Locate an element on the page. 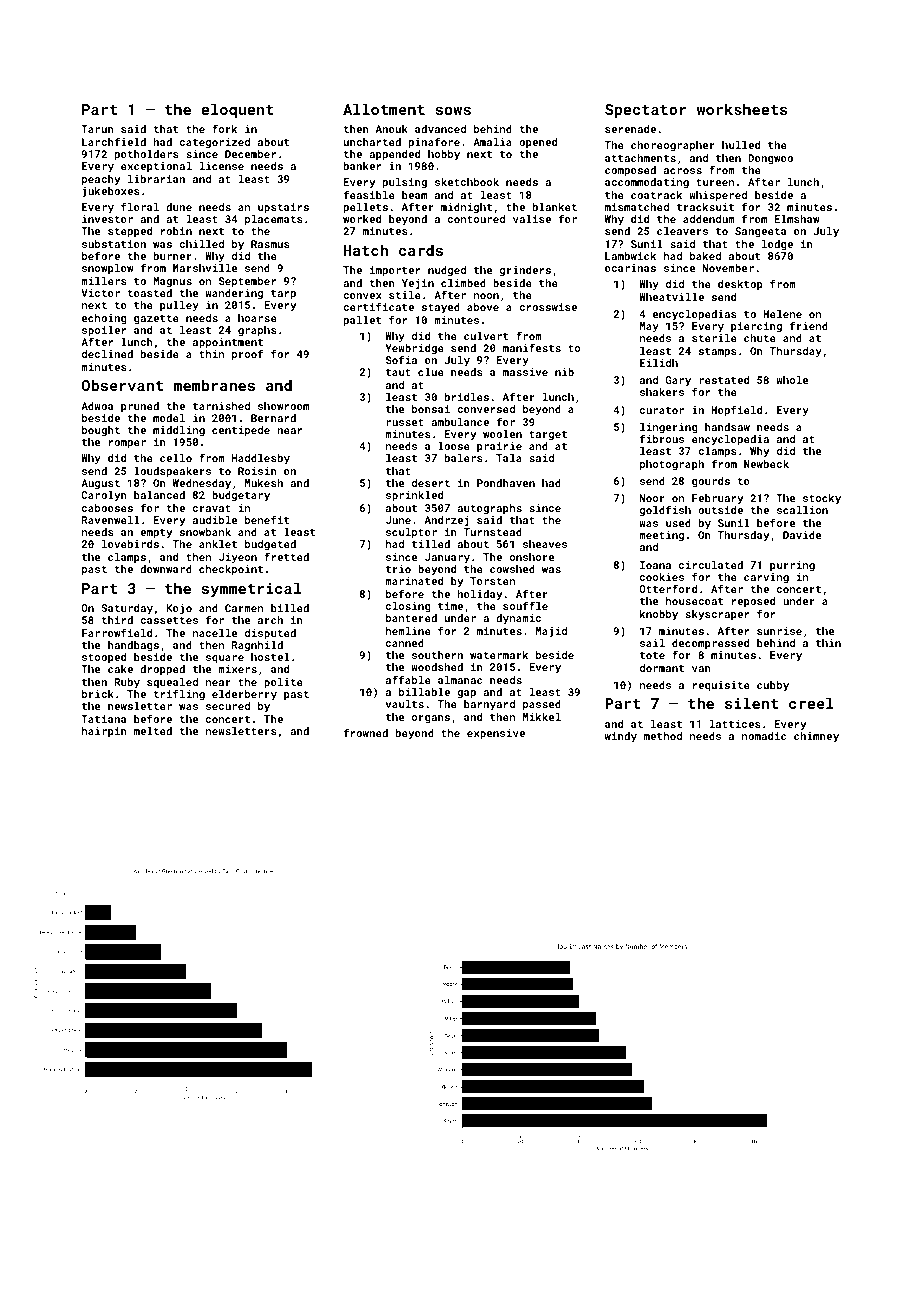  tureen is located at coordinates (715, 182).
